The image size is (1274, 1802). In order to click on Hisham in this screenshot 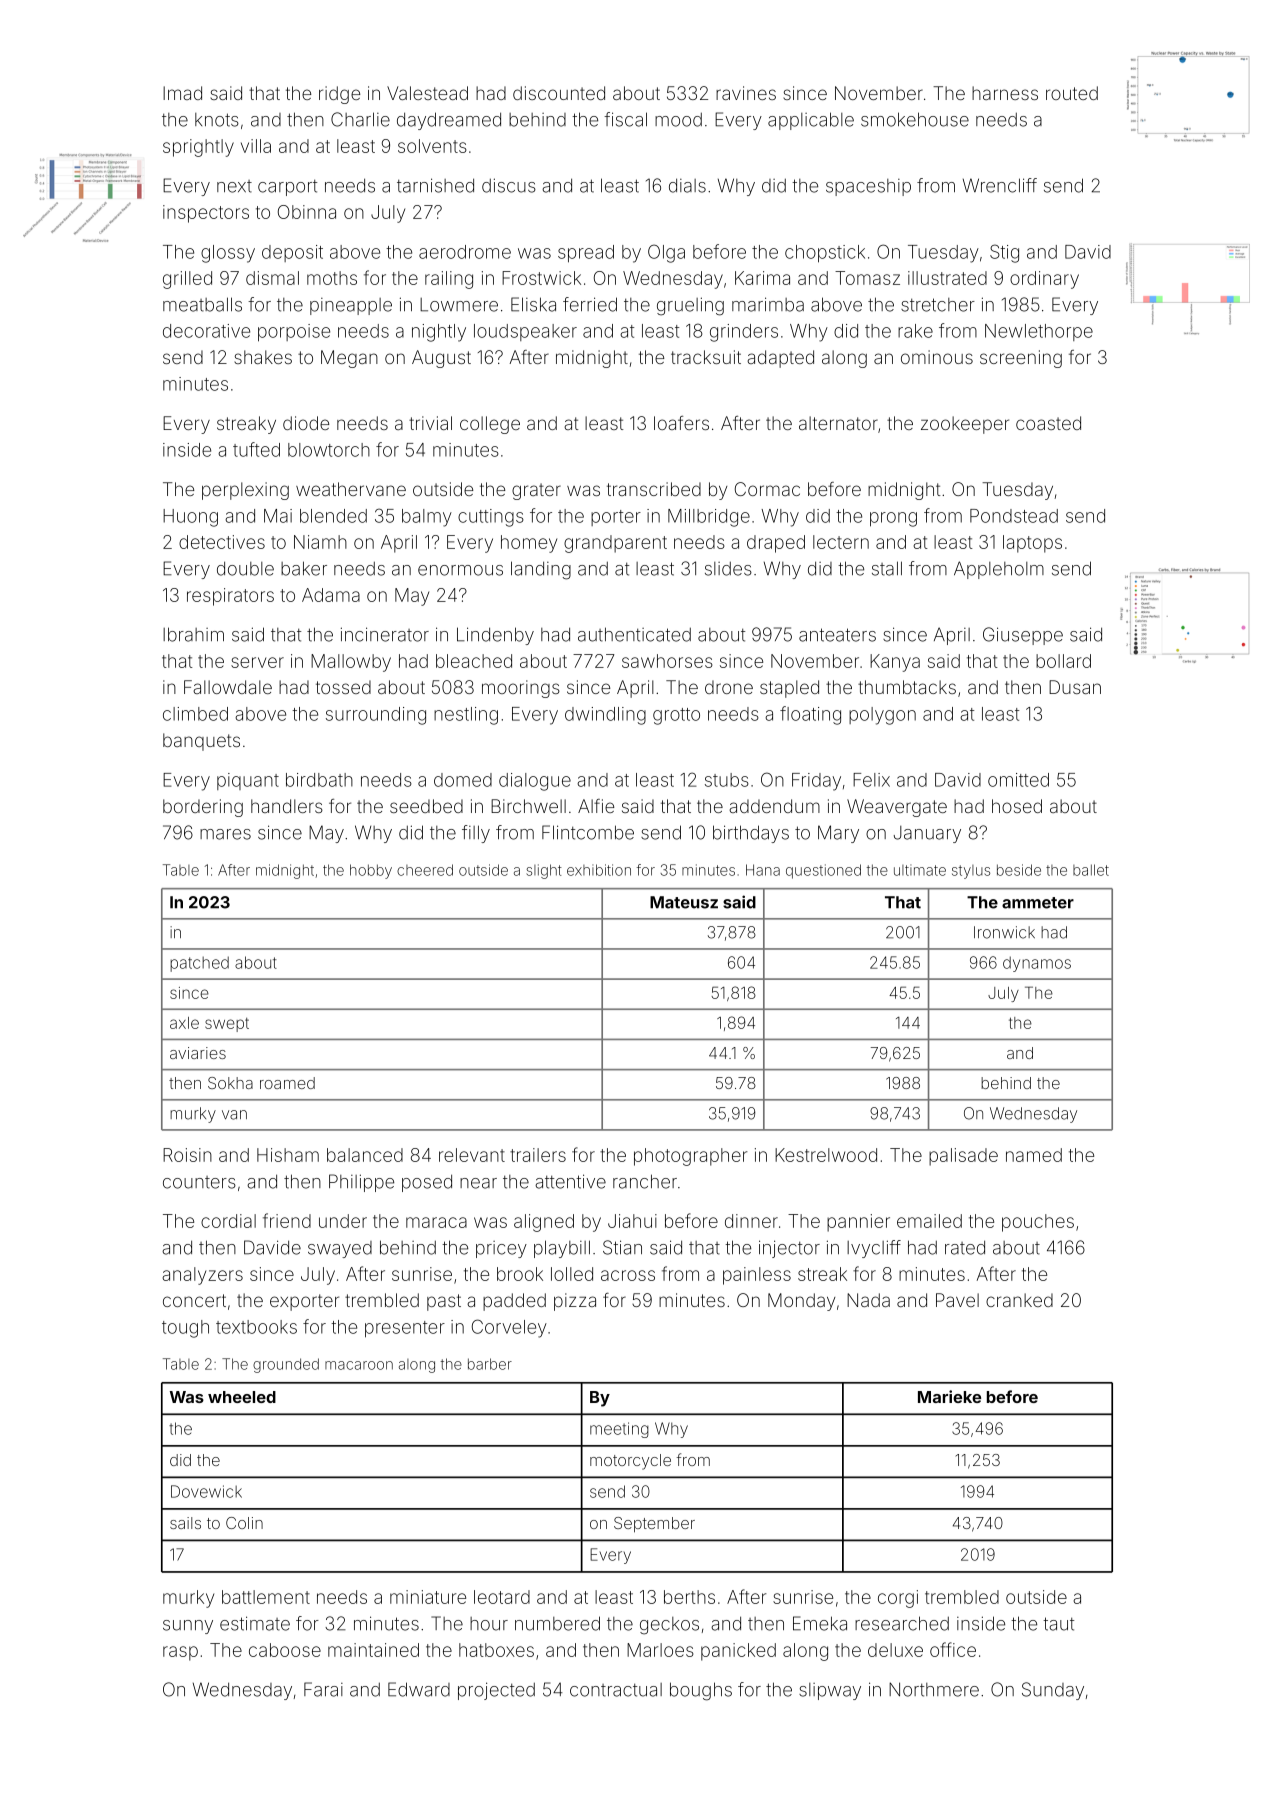, I will do `click(288, 1155)`.
